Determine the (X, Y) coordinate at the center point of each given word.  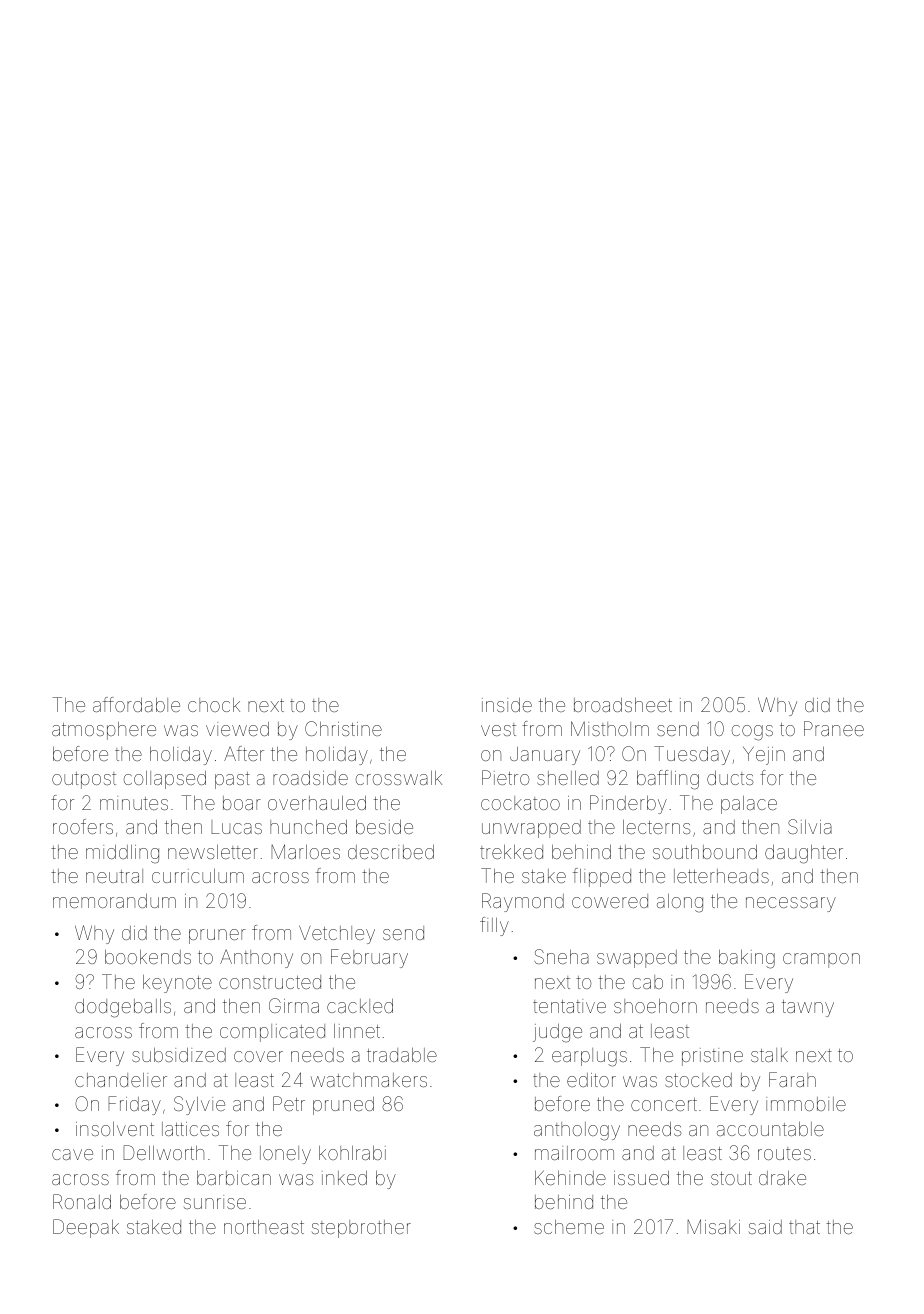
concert (664, 1104)
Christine (343, 728)
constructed (270, 982)
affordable (136, 704)
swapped (637, 959)
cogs (752, 733)
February (369, 958)
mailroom (574, 1153)
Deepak (86, 1228)
